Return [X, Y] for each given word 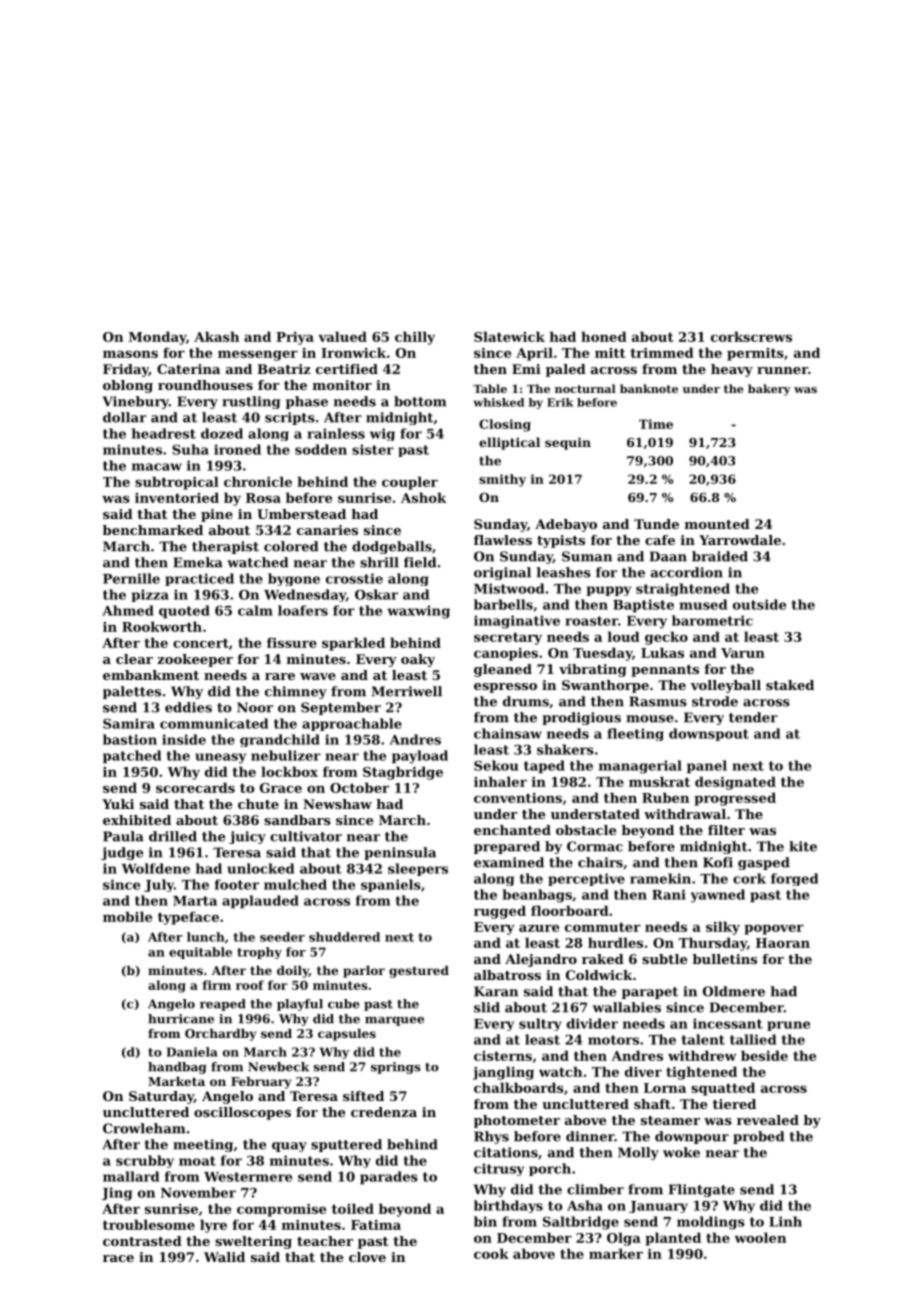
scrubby [145, 1161]
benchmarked [153, 530]
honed [604, 336]
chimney [296, 692]
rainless [336, 433]
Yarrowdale [740, 540]
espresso [505, 688]
